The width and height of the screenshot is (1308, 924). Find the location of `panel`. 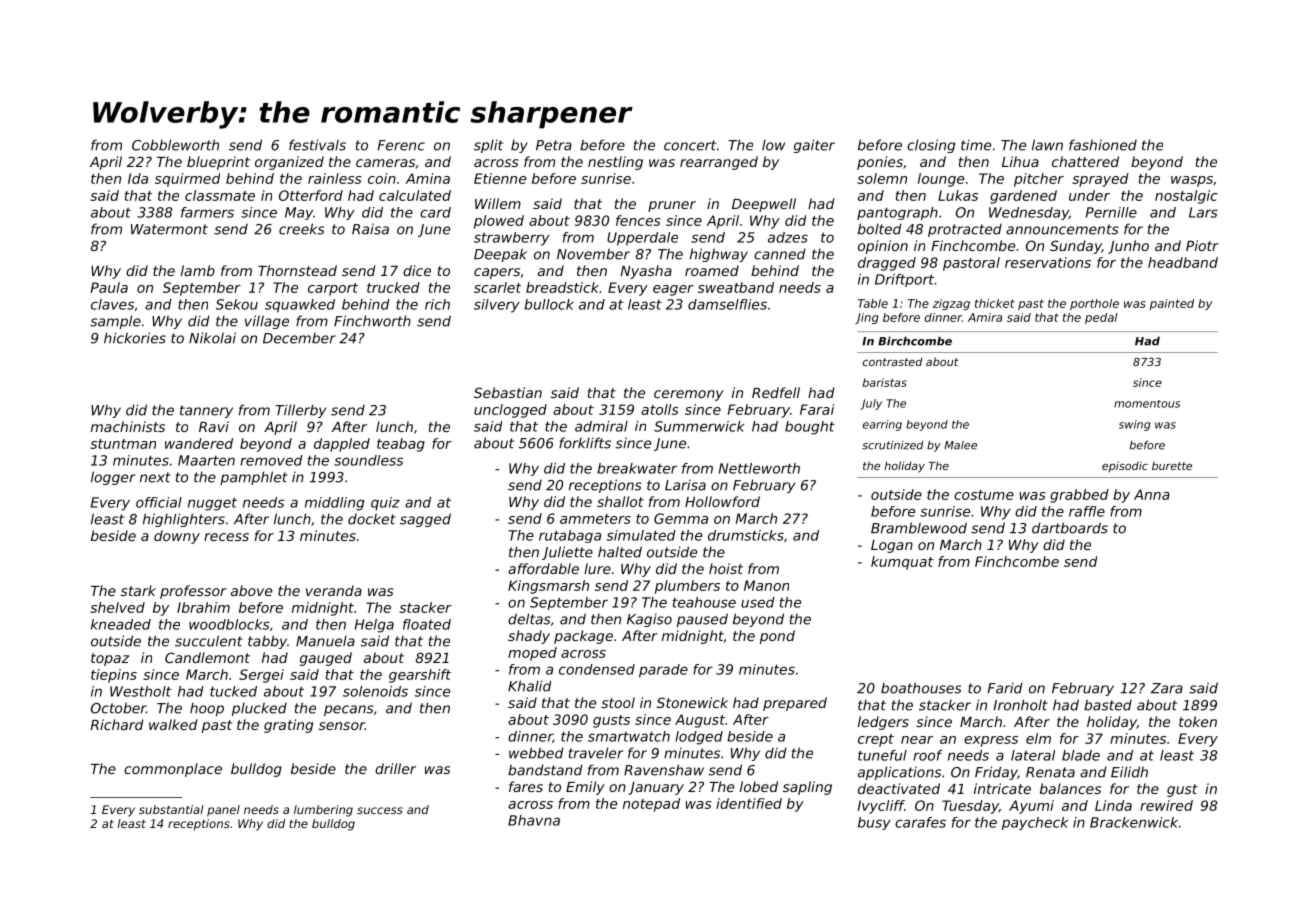

panel is located at coordinates (223, 811).
